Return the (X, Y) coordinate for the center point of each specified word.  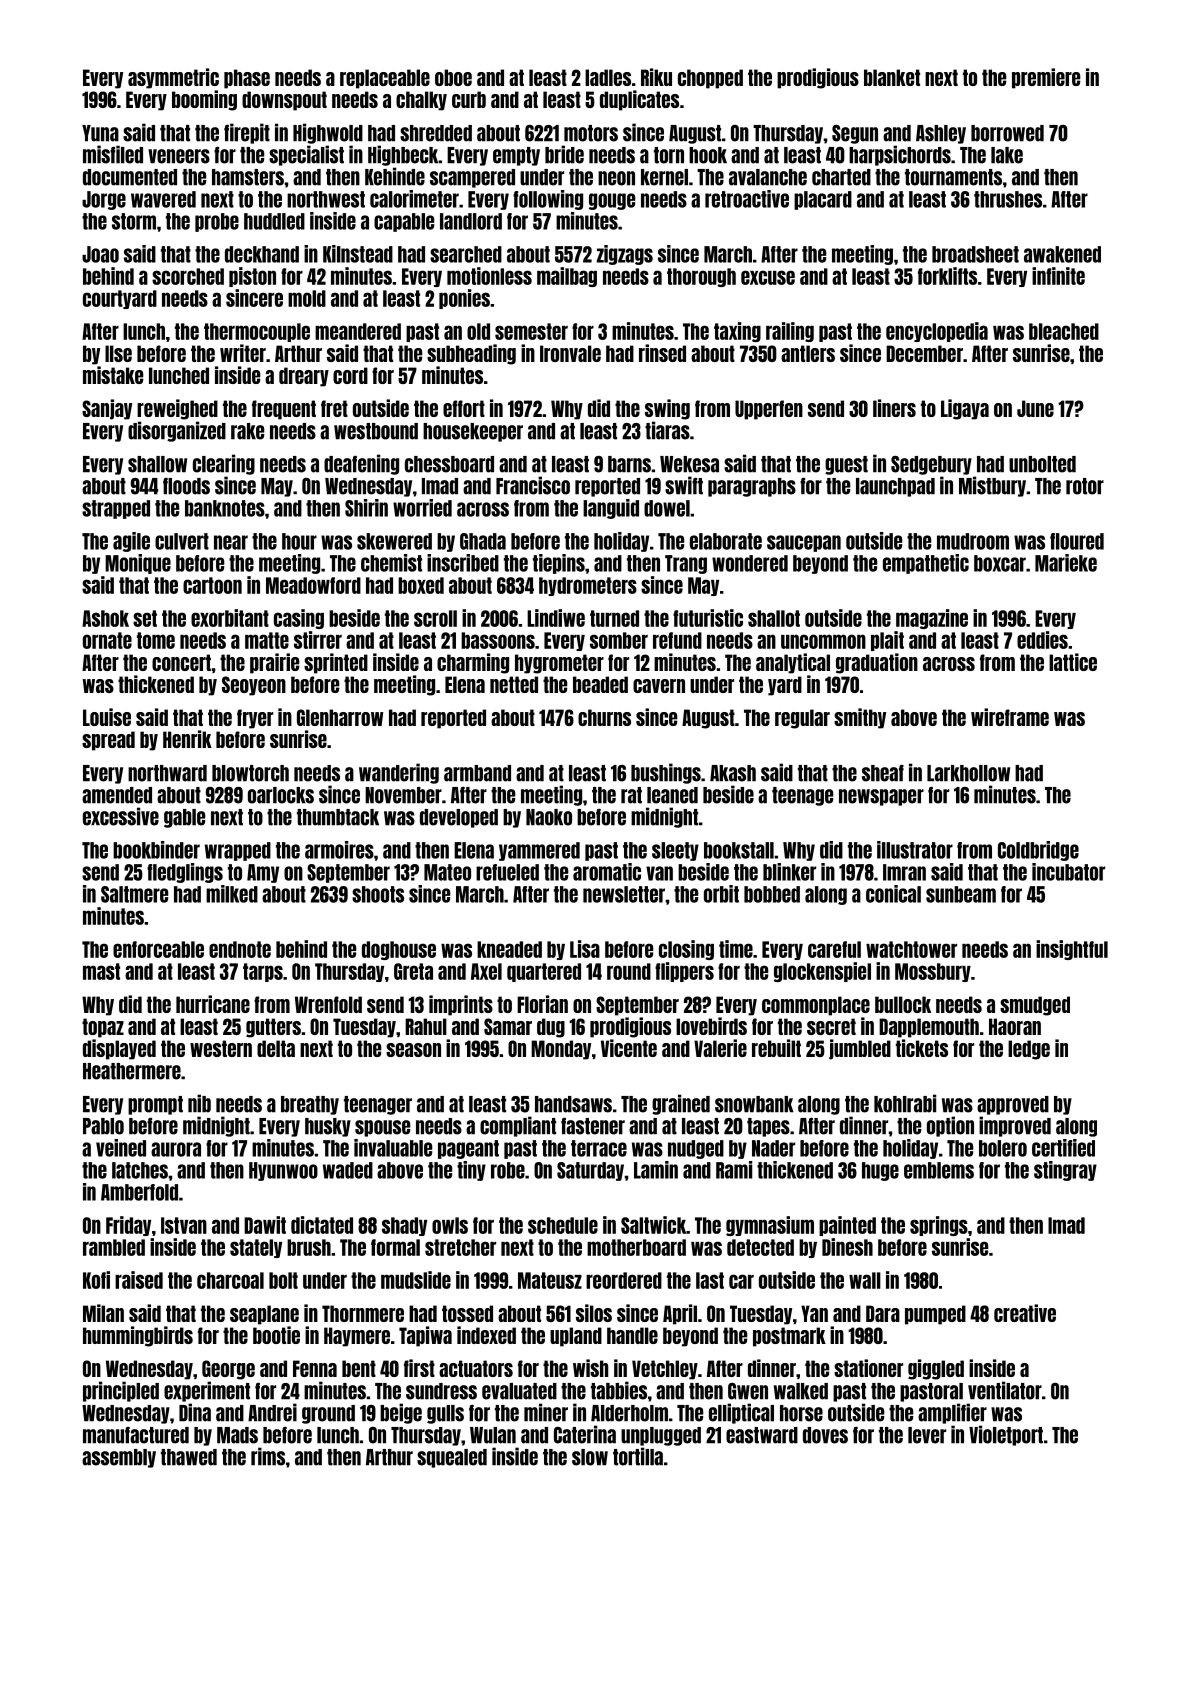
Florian (542, 1004)
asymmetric (173, 78)
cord (350, 375)
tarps (263, 972)
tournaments (953, 177)
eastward (762, 1435)
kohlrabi (905, 1103)
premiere (1046, 78)
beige (401, 1413)
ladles (608, 77)
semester (531, 331)
